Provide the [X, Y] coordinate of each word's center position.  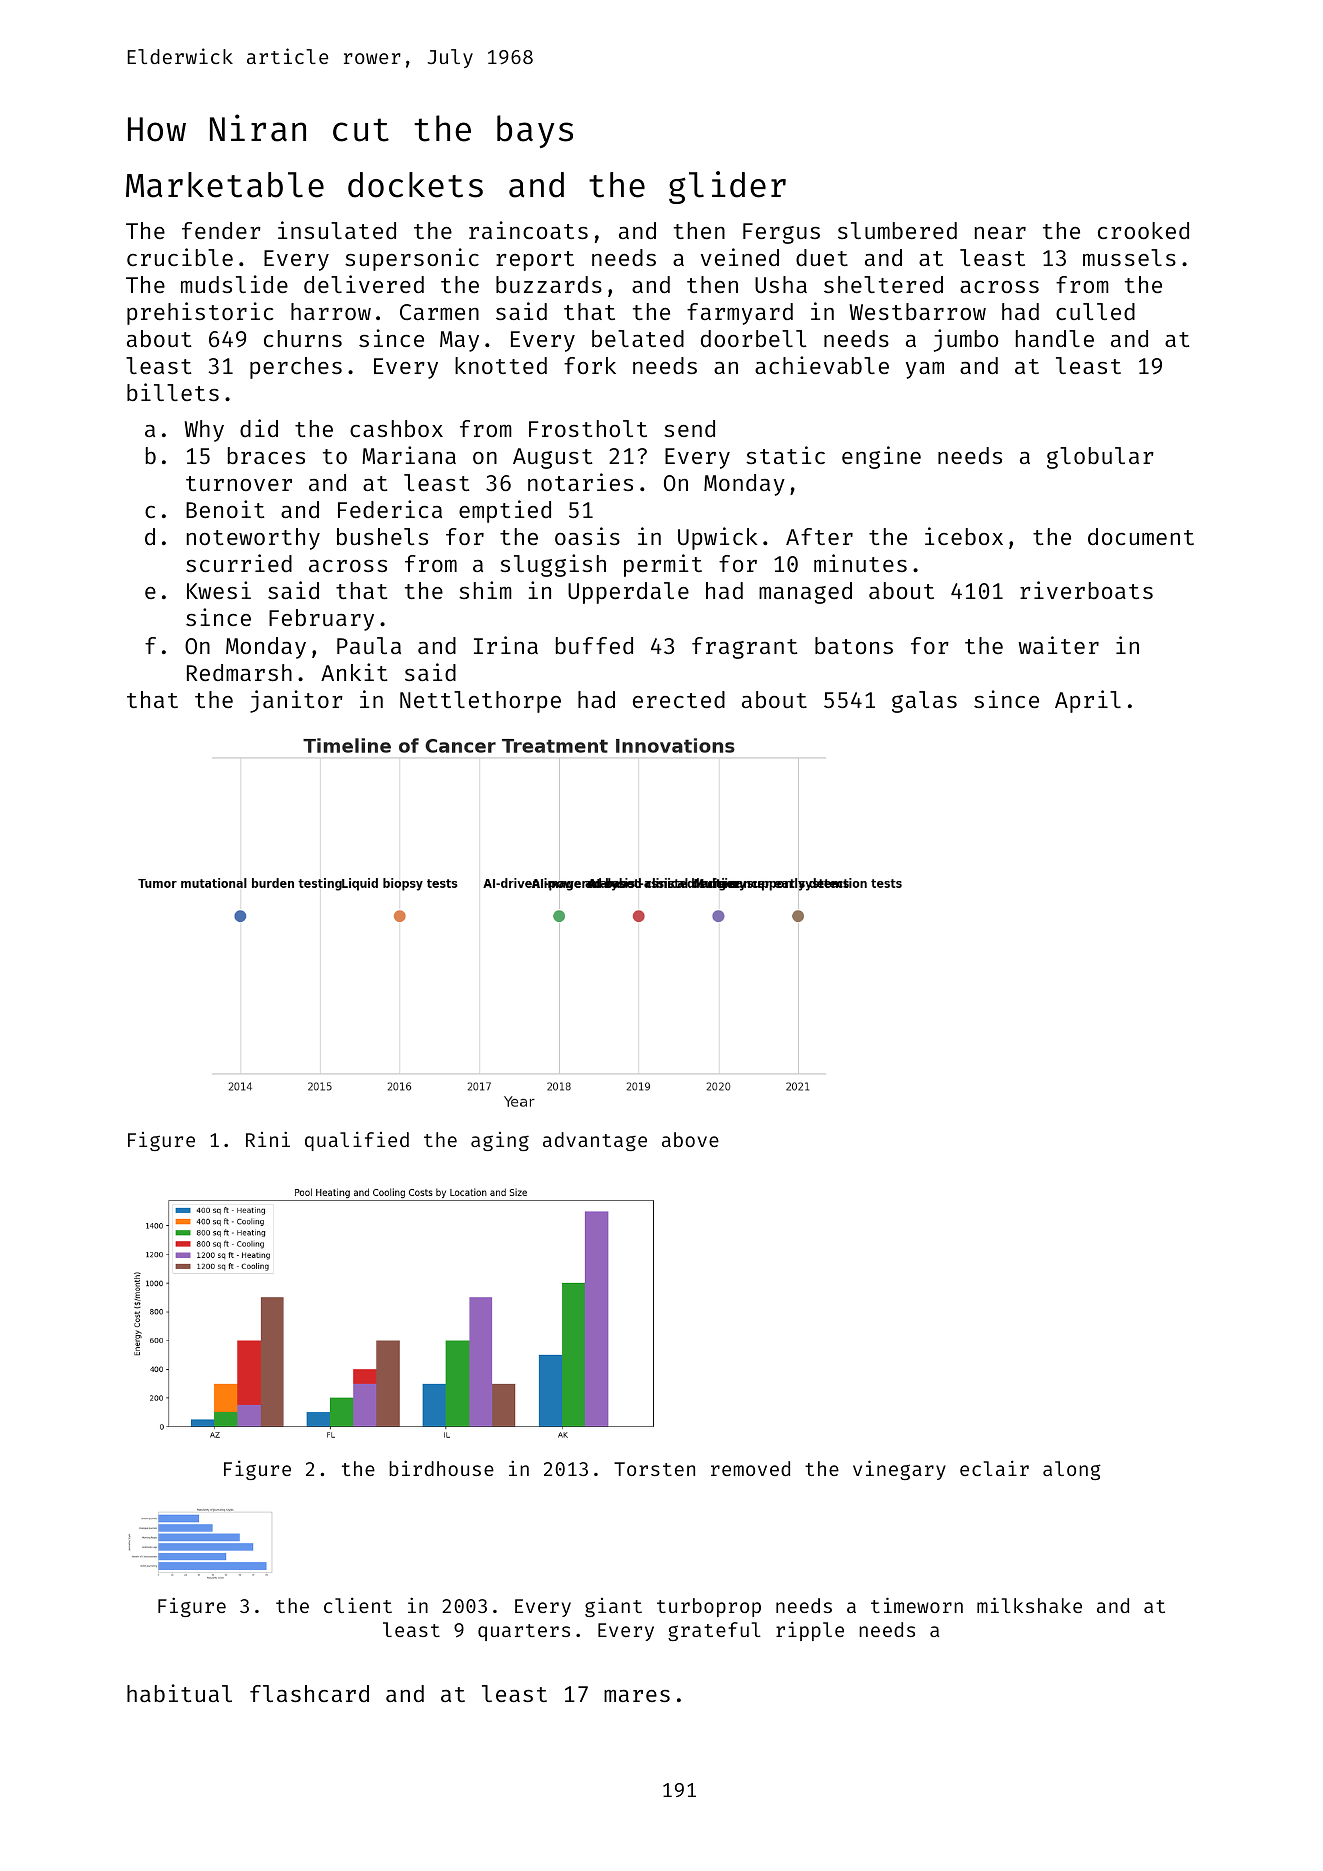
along [1072, 1470]
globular [1100, 458]
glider [727, 187]
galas [924, 702]
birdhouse [441, 1468]
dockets [415, 185]
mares [637, 1696]
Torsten [654, 1469]
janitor [296, 701]
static [785, 455]
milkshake [1029, 1605]
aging [500, 1141]
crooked [1143, 230]
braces [266, 455]
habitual [179, 1693]
